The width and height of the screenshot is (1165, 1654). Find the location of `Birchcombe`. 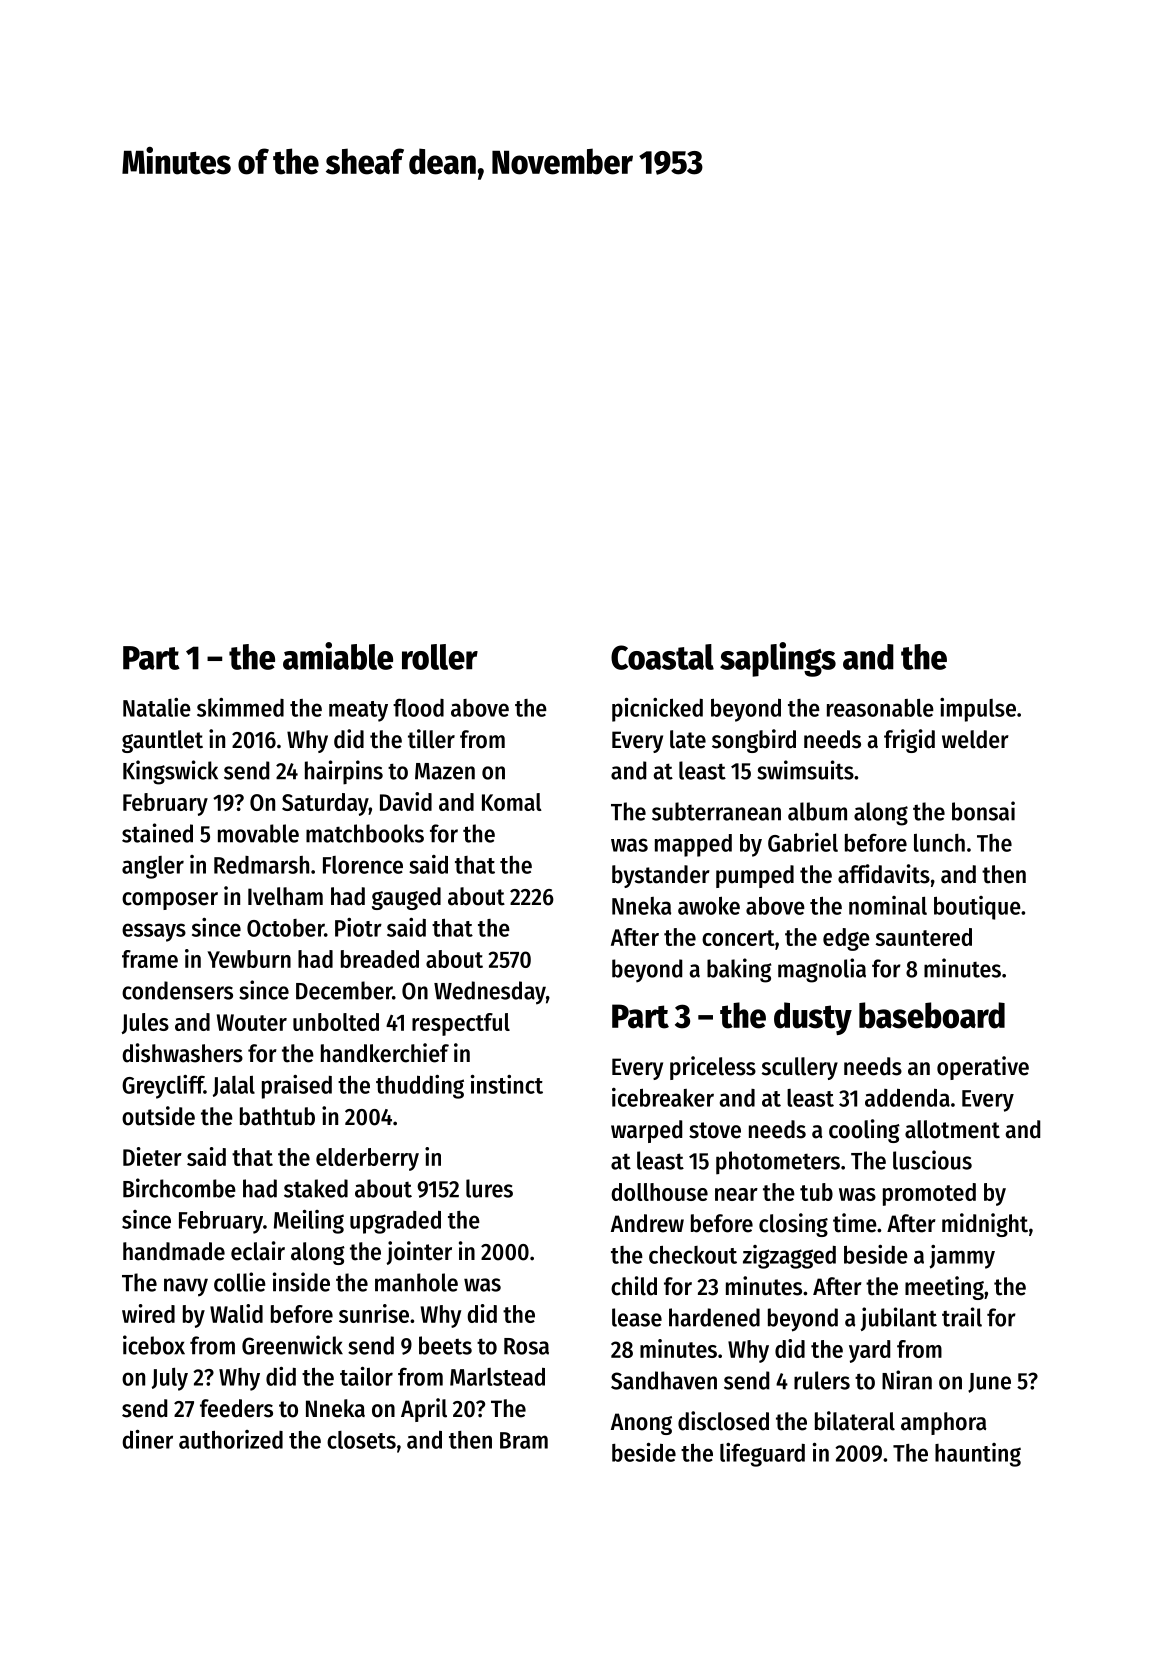

Birchcombe is located at coordinates (179, 1188).
